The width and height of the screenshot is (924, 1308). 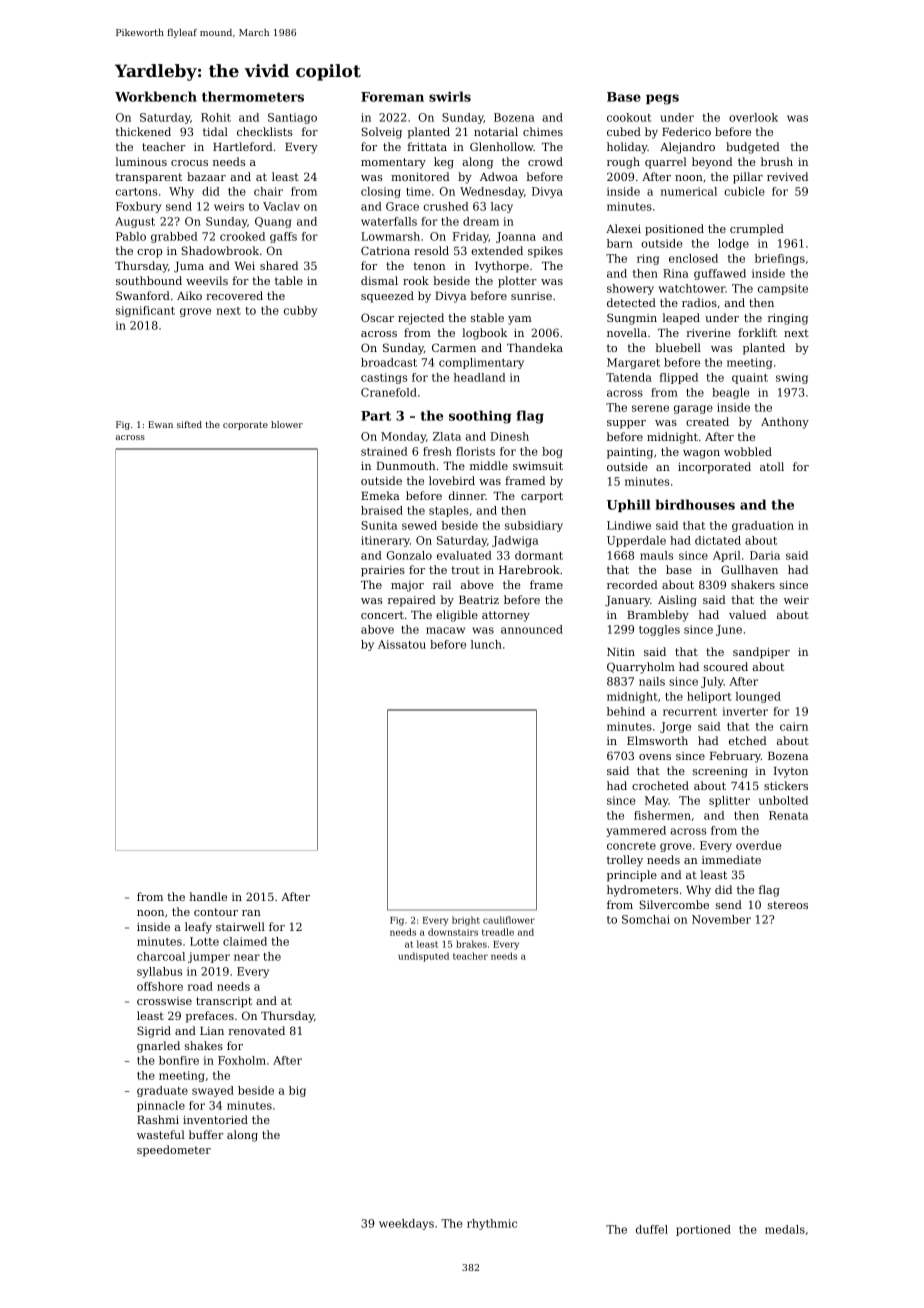 What do you see at coordinates (392, 97) in the screenshot?
I see `Foreman` at bounding box center [392, 97].
